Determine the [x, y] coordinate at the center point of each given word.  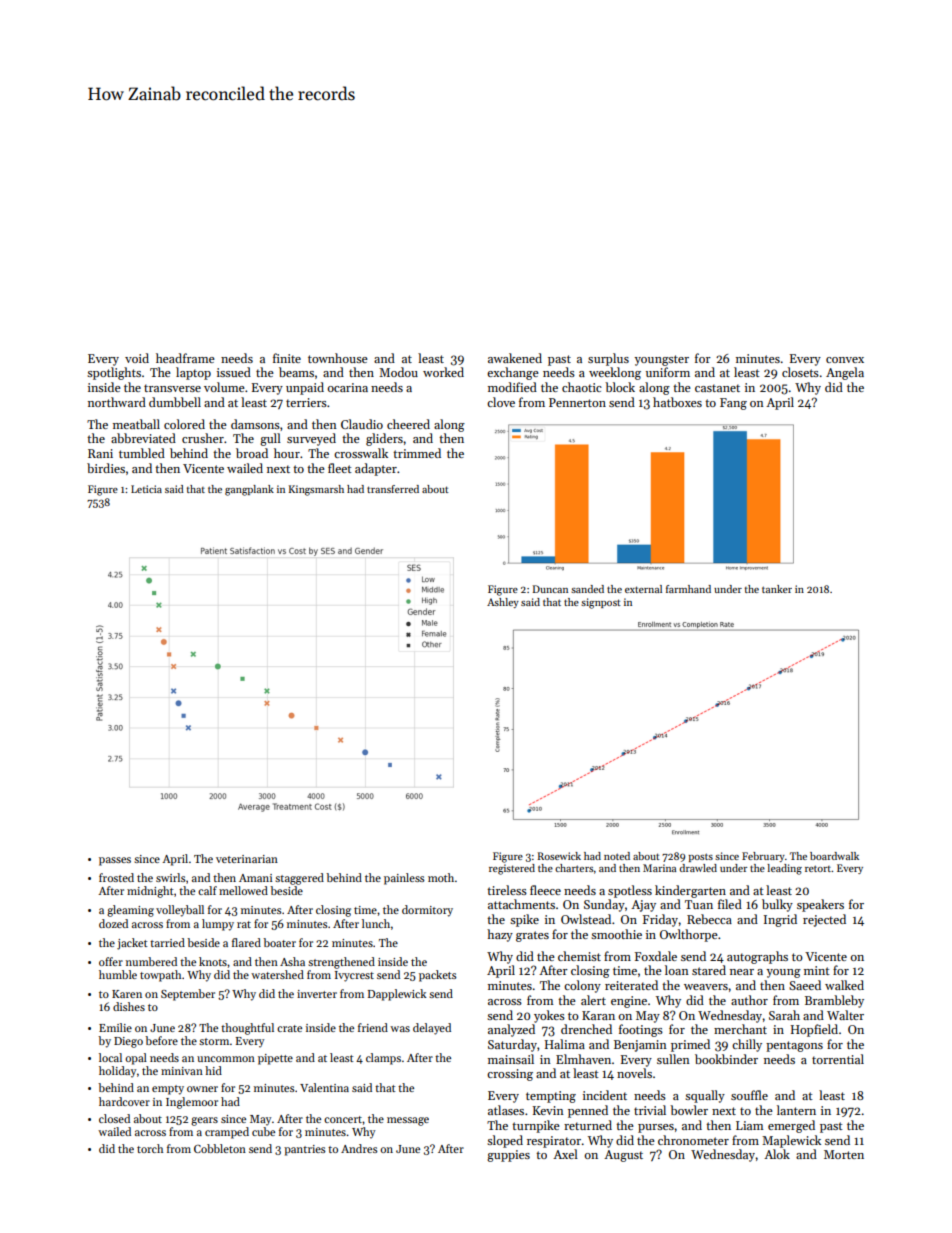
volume [224, 387]
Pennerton [577, 402]
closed [114, 1118]
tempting [551, 1097]
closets [800, 372]
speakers [820, 905]
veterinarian [247, 859]
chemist [579, 956]
